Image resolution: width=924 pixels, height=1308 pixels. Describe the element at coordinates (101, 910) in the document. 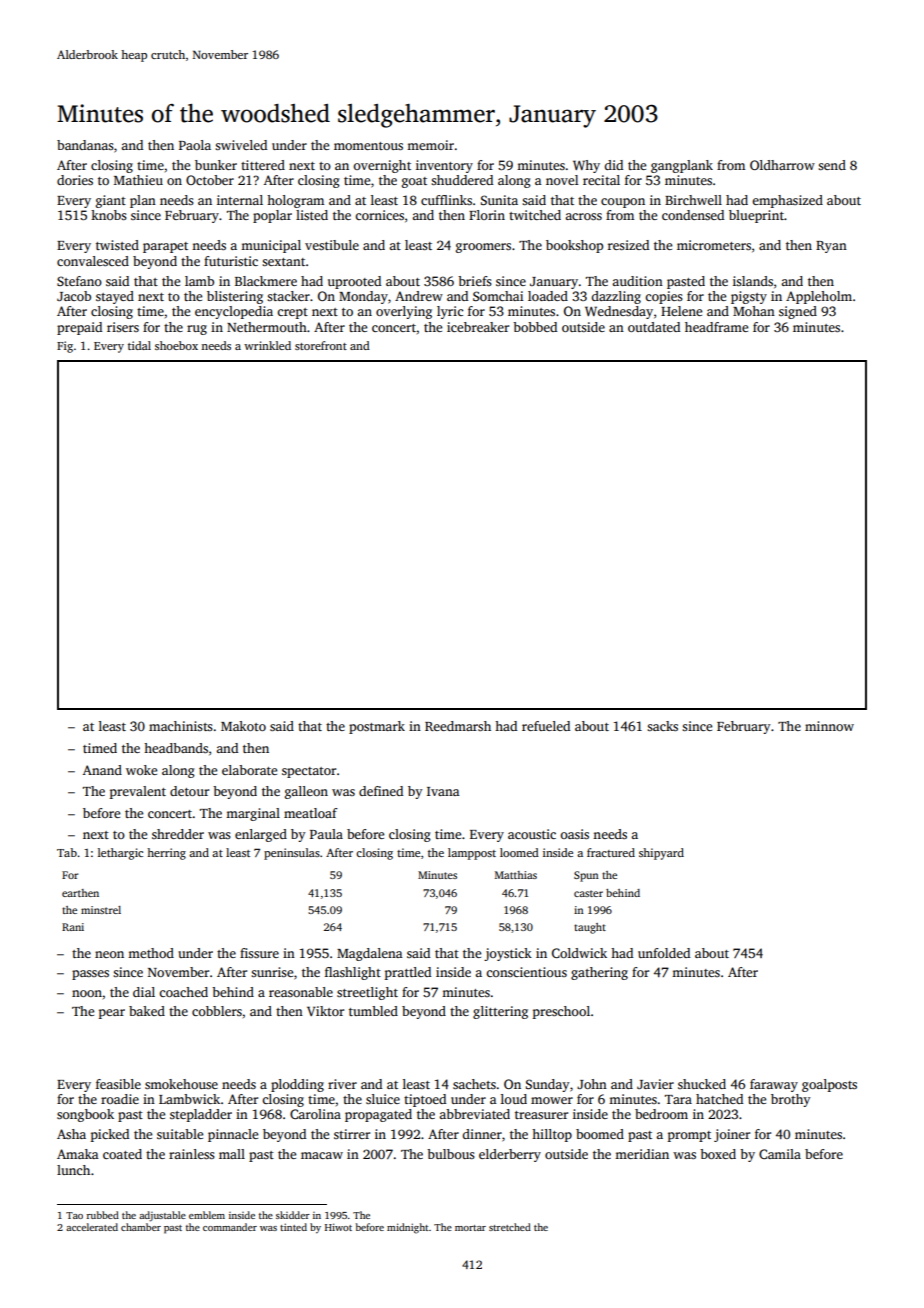

I see `minstrel` at that location.
